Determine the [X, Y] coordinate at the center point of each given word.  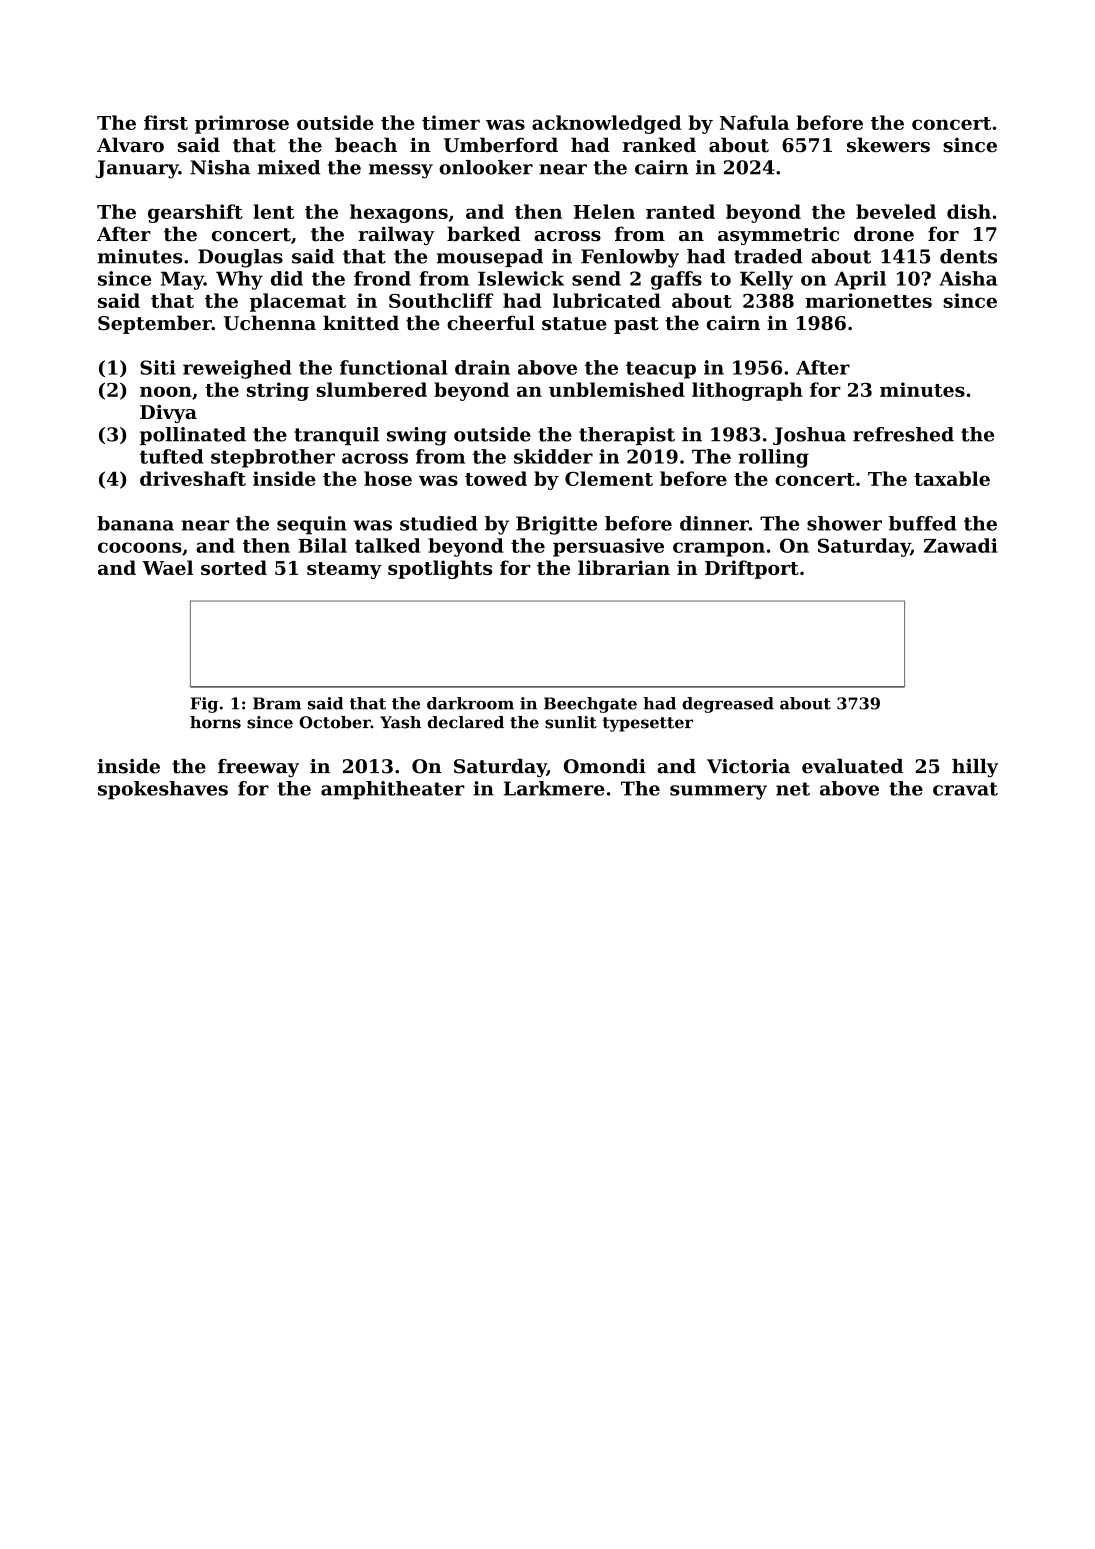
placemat [298, 302]
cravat [965, 789]
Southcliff [441, 300]
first [166, 122]
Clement [609, 478]
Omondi [605, 766]
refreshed [903, 434]
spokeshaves [163, 790]
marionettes [868, 300]
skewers [888, 145]
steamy [344, 570]
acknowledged [606, 124]
